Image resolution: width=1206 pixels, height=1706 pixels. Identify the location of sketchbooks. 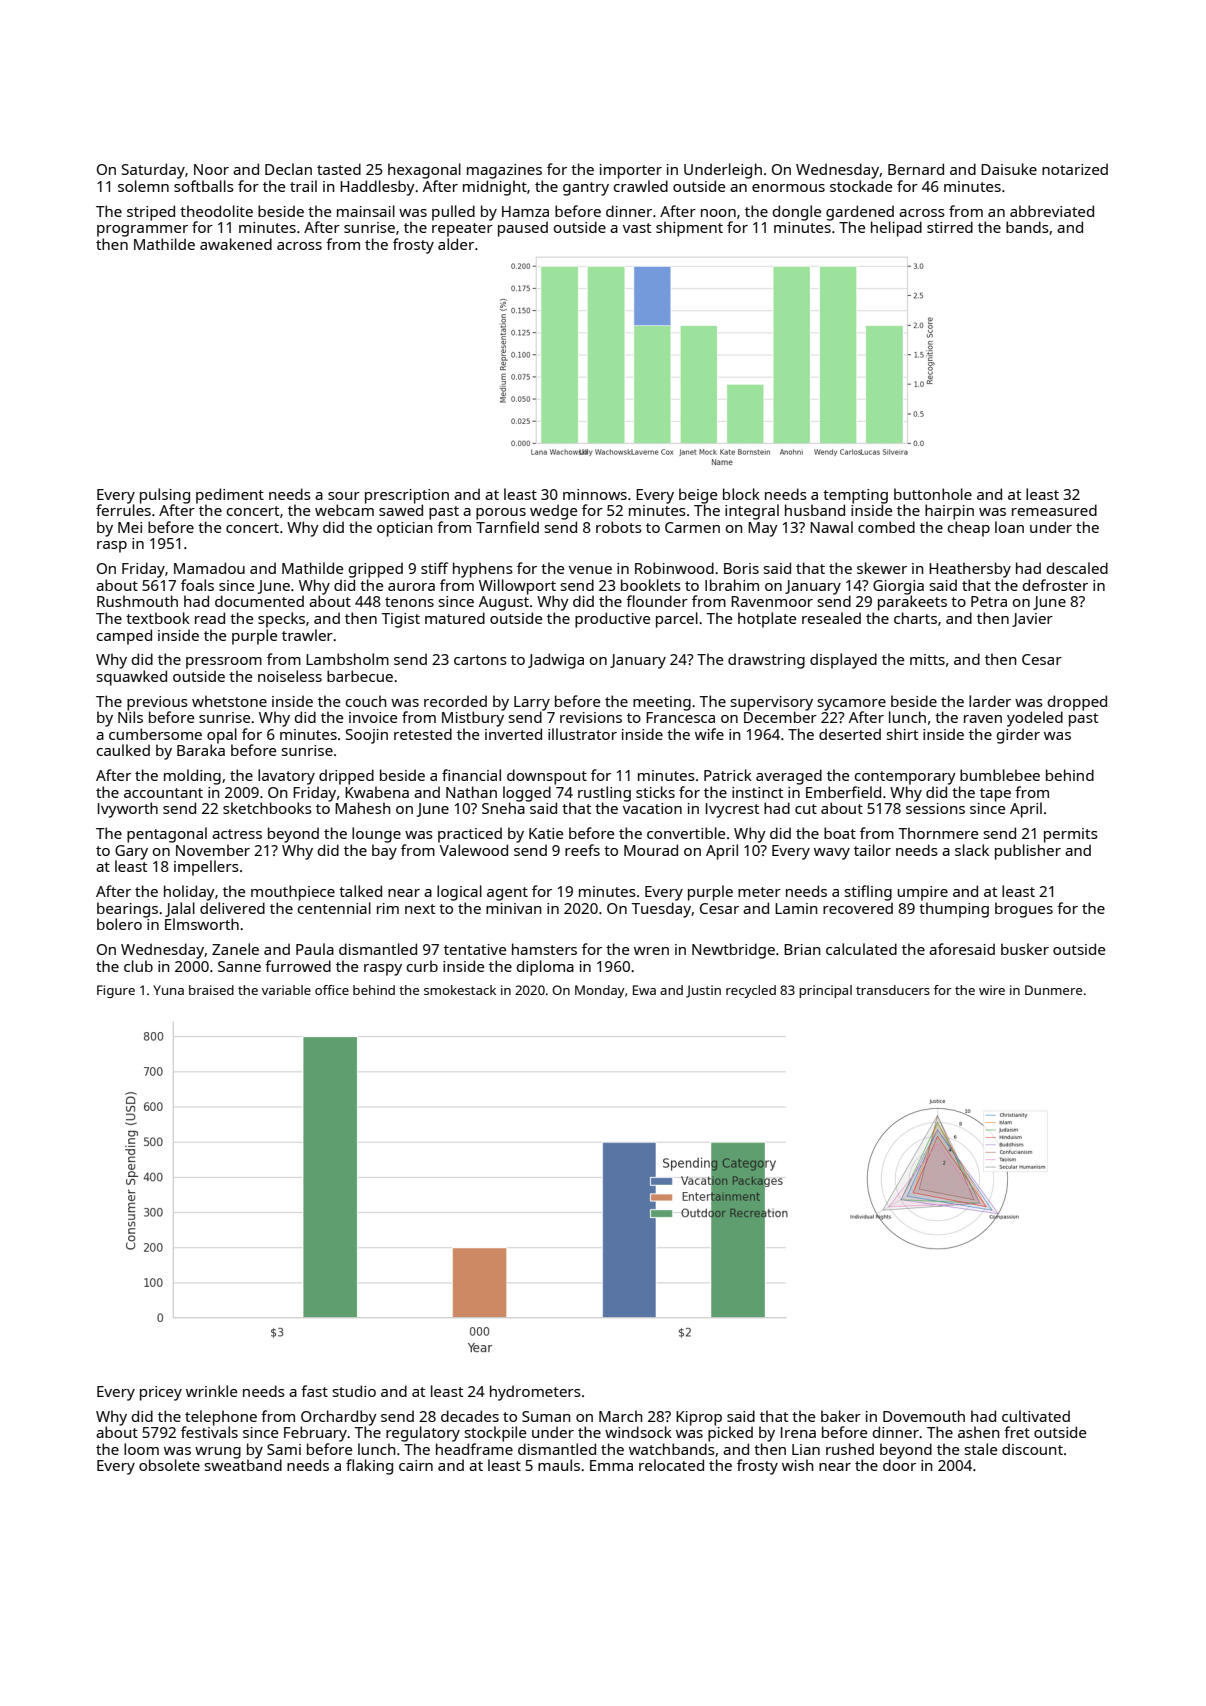
(267, 808).
